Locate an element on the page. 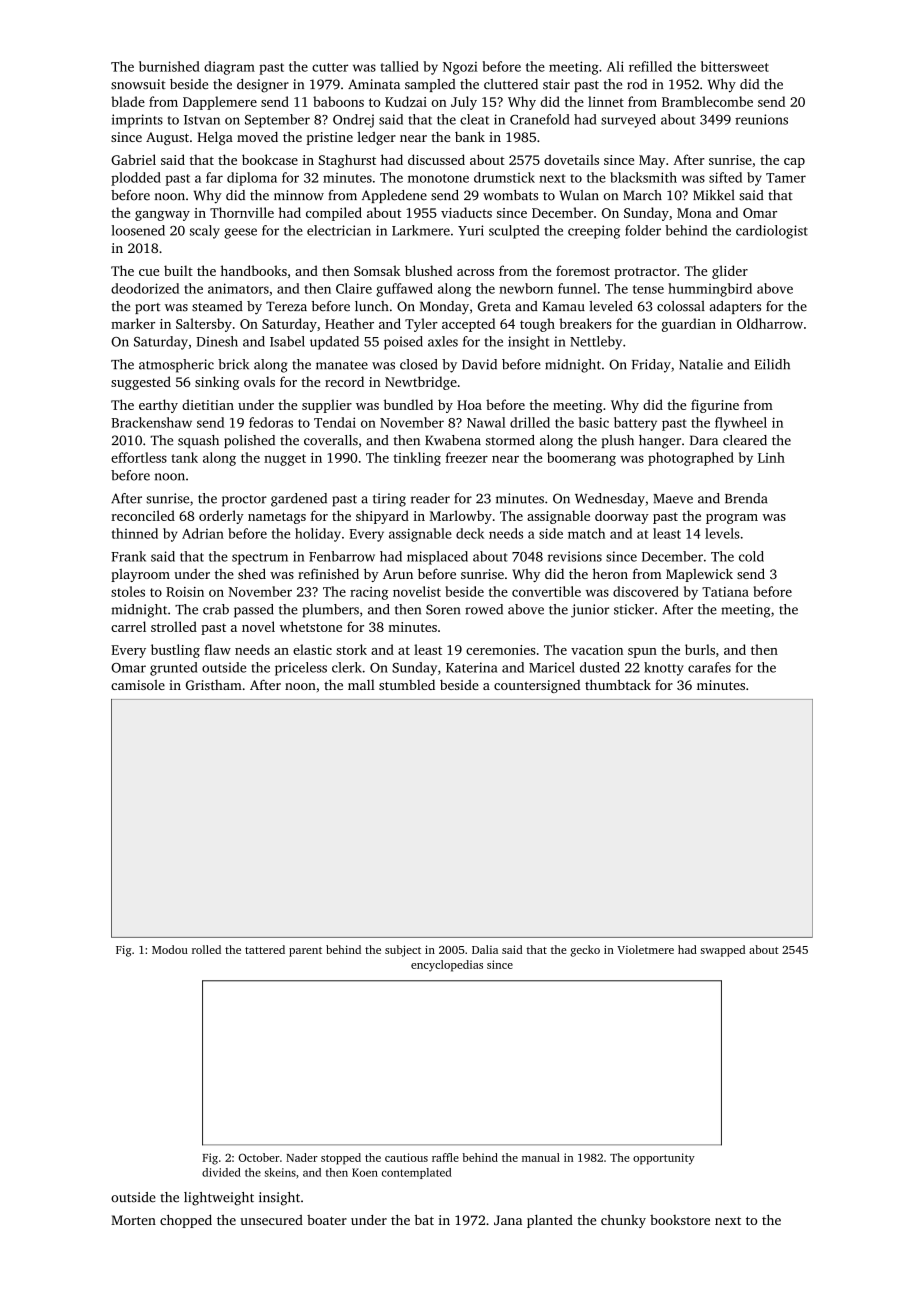 This image has height=1308, width=924. tallied is located at coordinates (399, 66).
